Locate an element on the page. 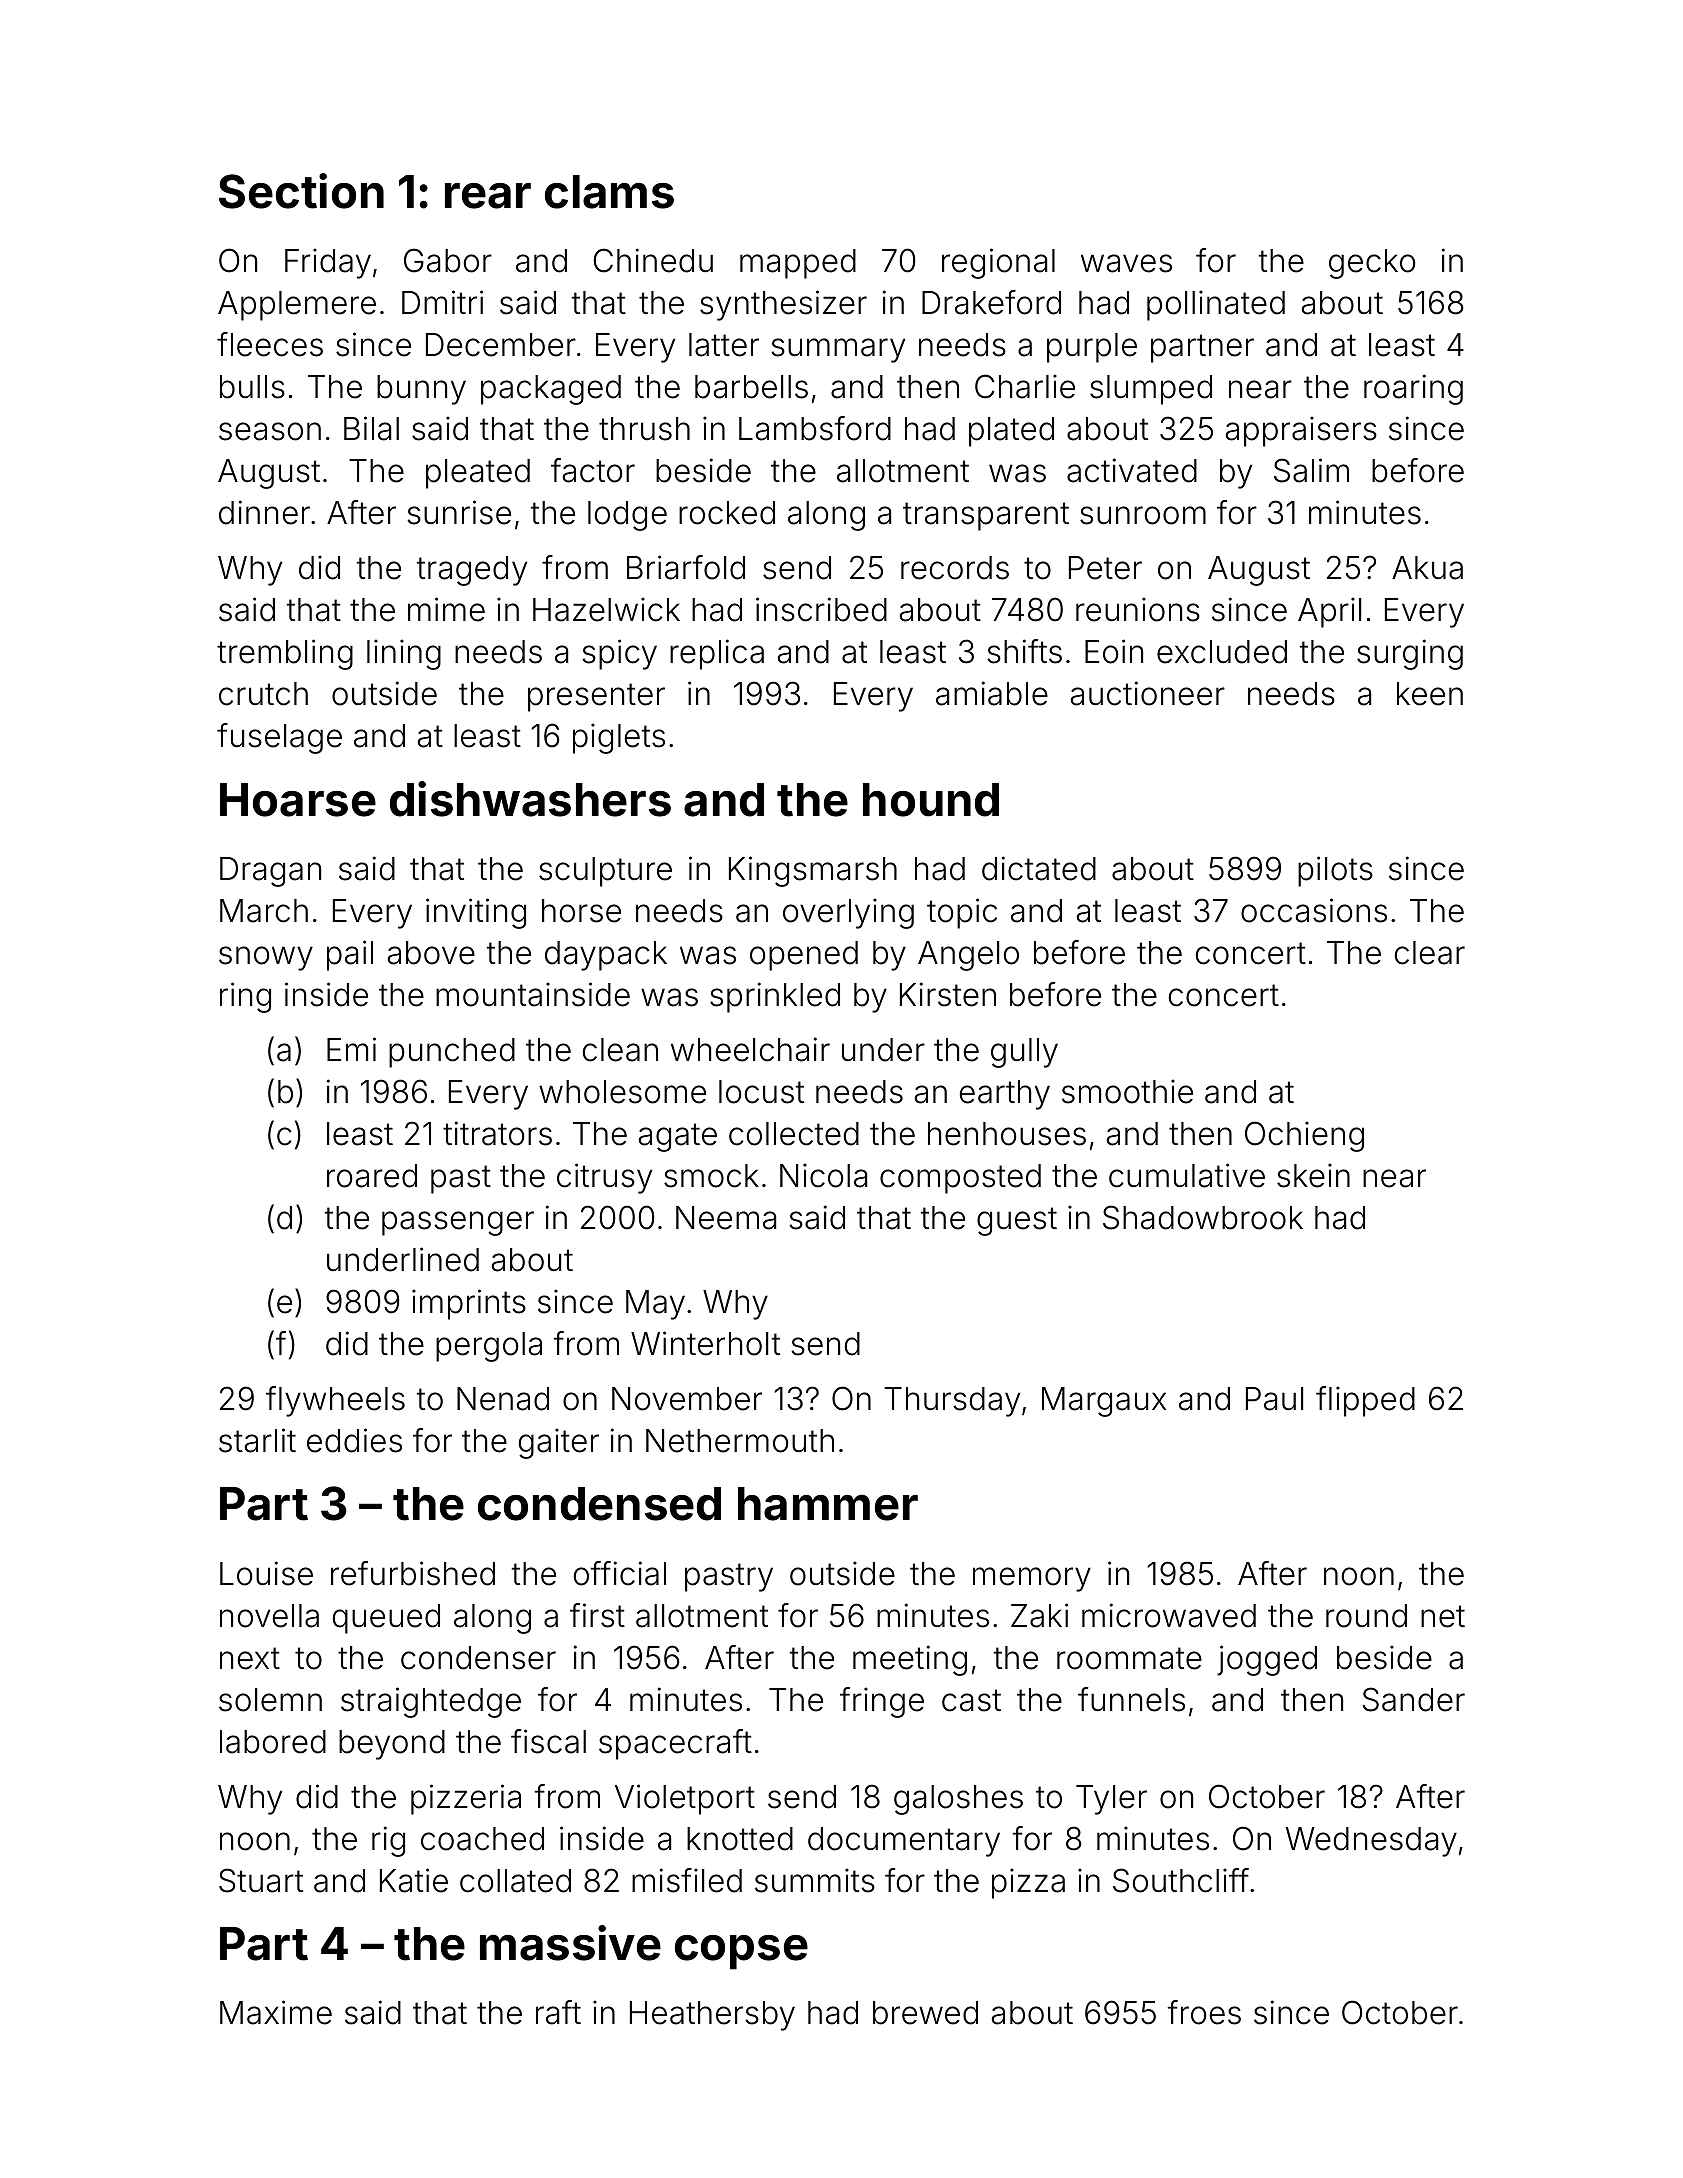  Paul is located at coordinates (1274, 1399).
